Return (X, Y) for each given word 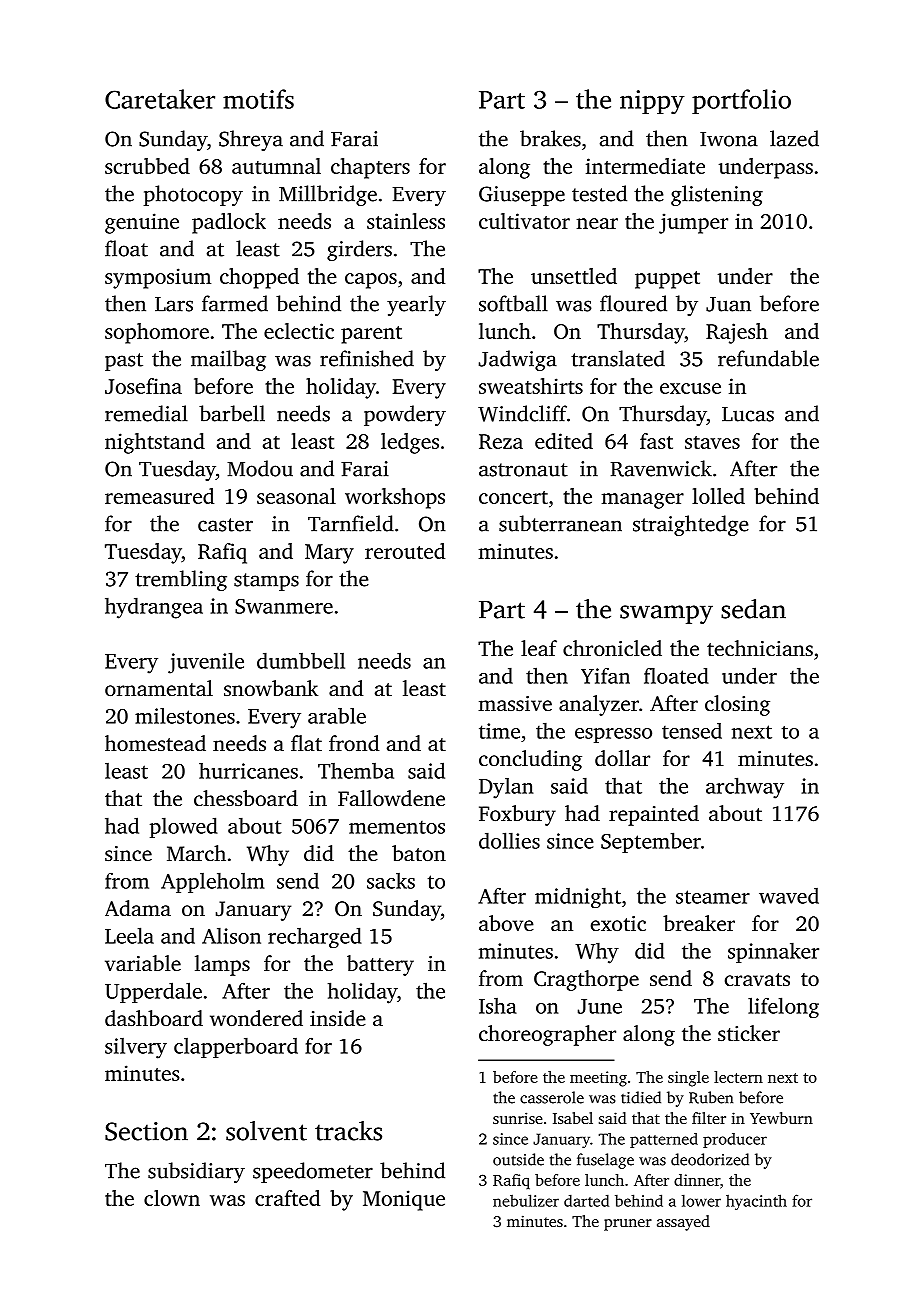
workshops (395, 498)
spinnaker (773, 952)
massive (515, 703)
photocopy (193, 195)
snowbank (271, 688)
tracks (348, 1131)
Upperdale (153, 992)
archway (745, 788)
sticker (749, 1033)
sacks (391, 881)
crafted (287, 1198)
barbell (232, 413)
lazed (794, 138)
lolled (718, 496)
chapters (370, 168)
